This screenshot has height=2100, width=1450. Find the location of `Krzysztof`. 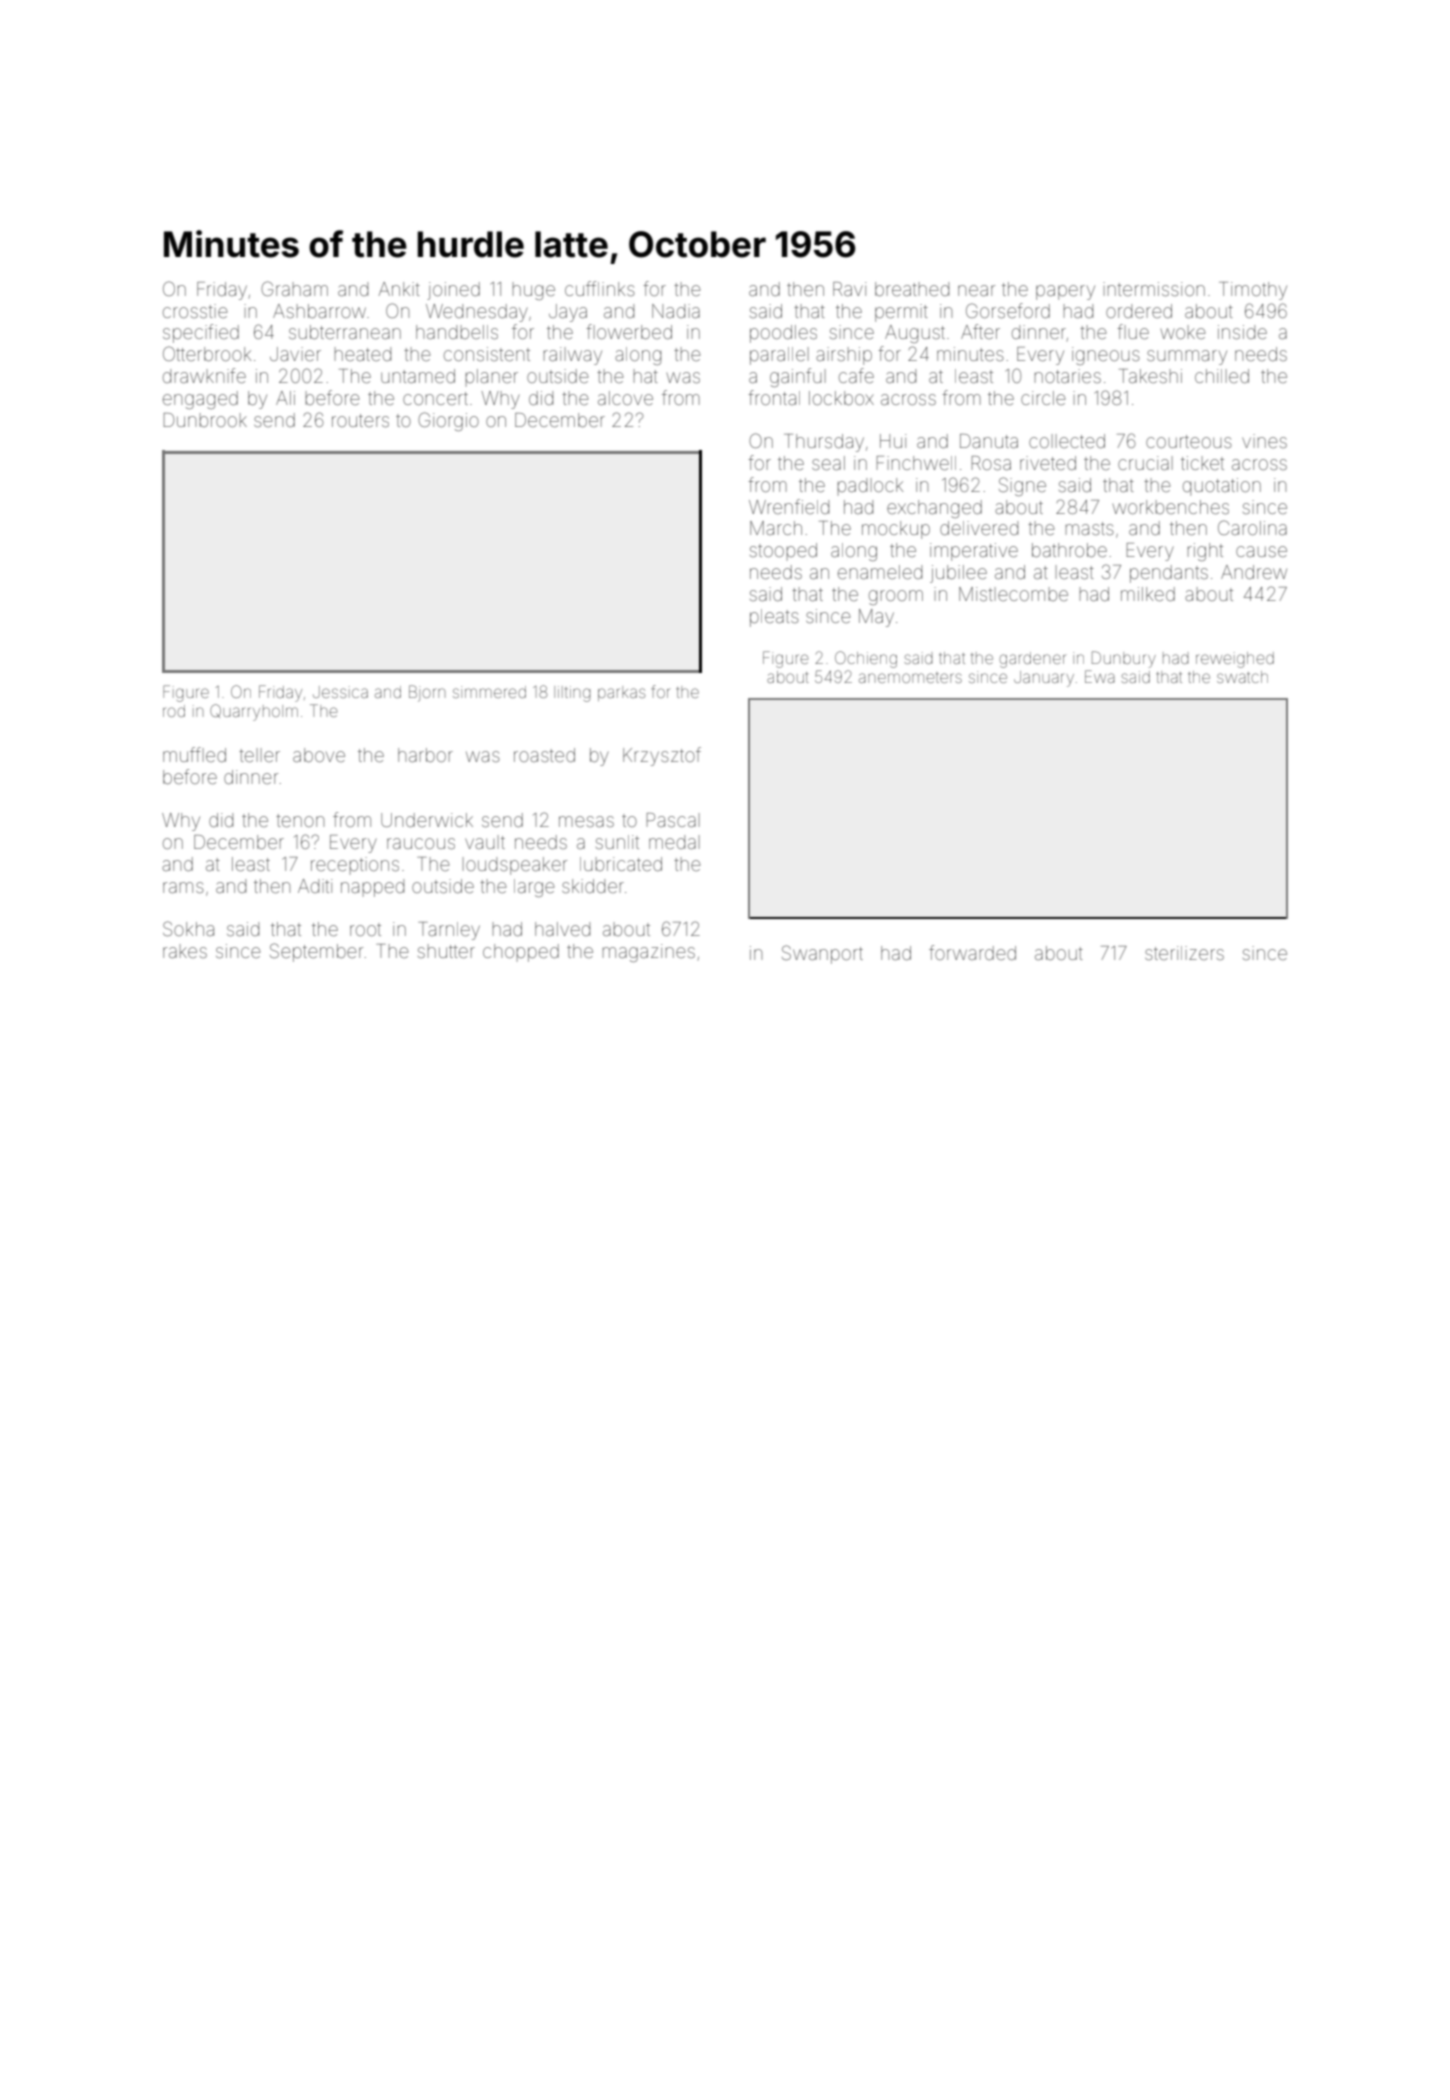

Krzysztof is located at coordinates (662, 756).
